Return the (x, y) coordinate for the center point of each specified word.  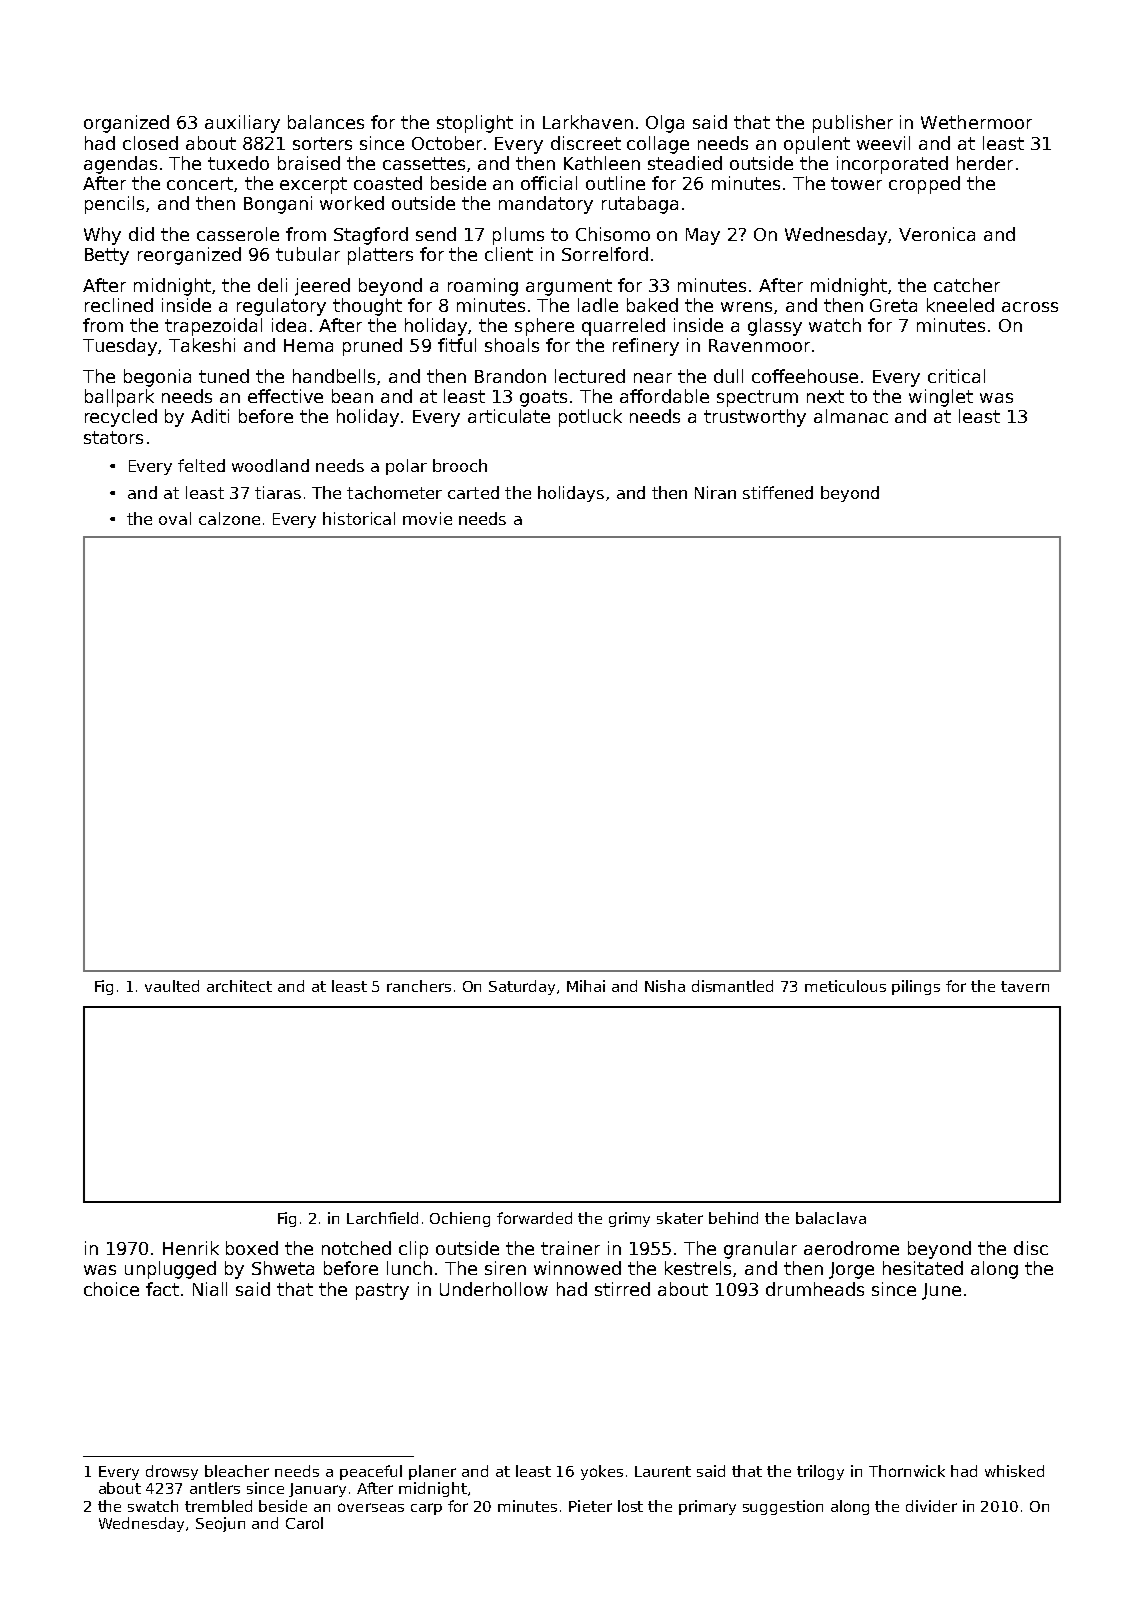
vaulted (172, 986)
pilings (916, 987)
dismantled (732, 986)
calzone (229, 518)
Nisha (665, 986)
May (703, 236)
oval (175, 518)
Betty (107, 256)
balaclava (831, 1218)
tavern (1025, 986)
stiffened (778, 492)
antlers (215, 1488)
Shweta (283, 1268)
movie (427, 518)
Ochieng (460, 1219)
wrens (746, 307)
